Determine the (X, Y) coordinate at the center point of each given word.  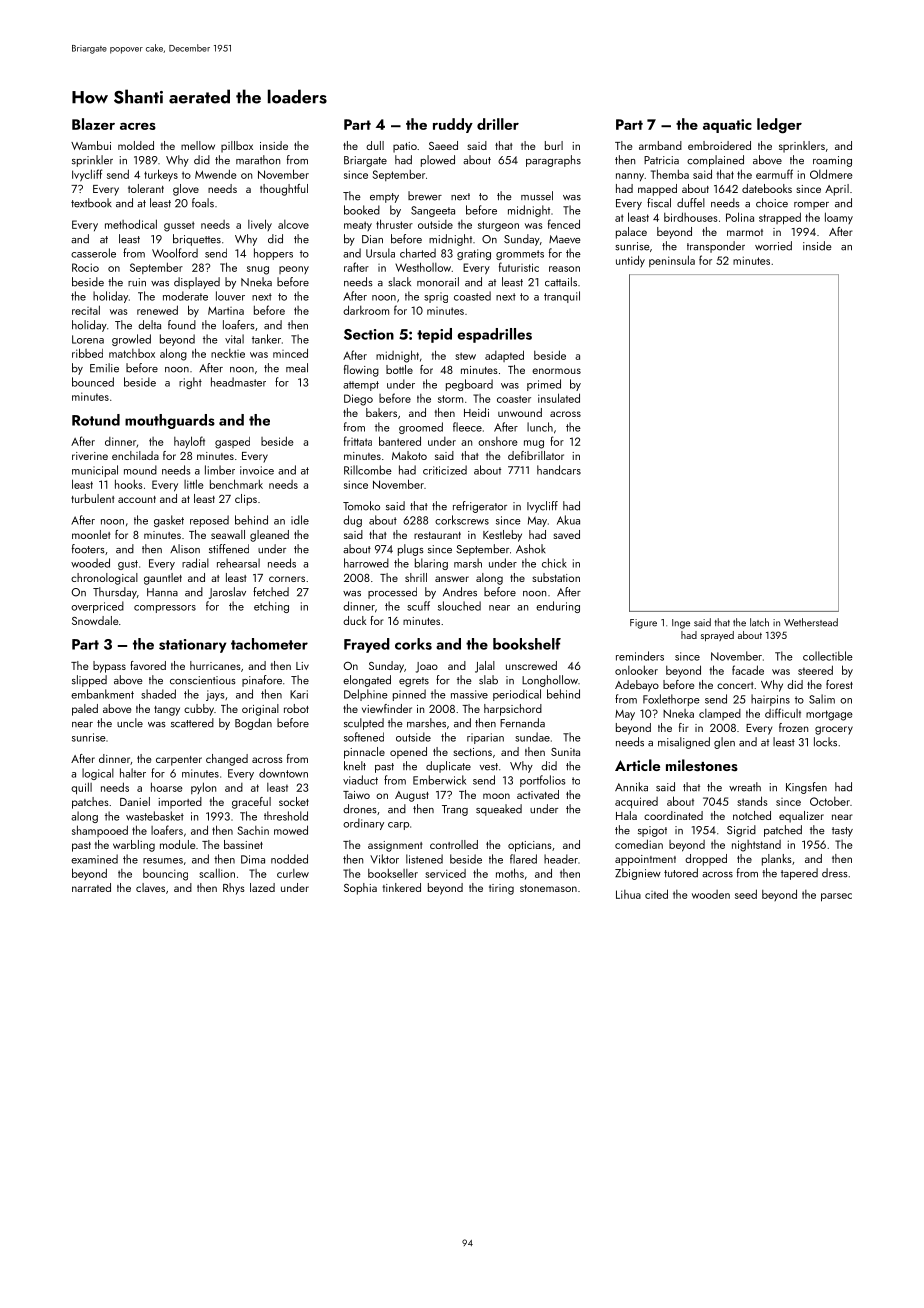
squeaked (499, 810)
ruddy (453, 125)
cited (656, 894)
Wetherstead (811, 622)
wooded (90, 563)
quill (81, 788)
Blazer (93, 124)
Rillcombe (368, 470)
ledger (779, 126)
